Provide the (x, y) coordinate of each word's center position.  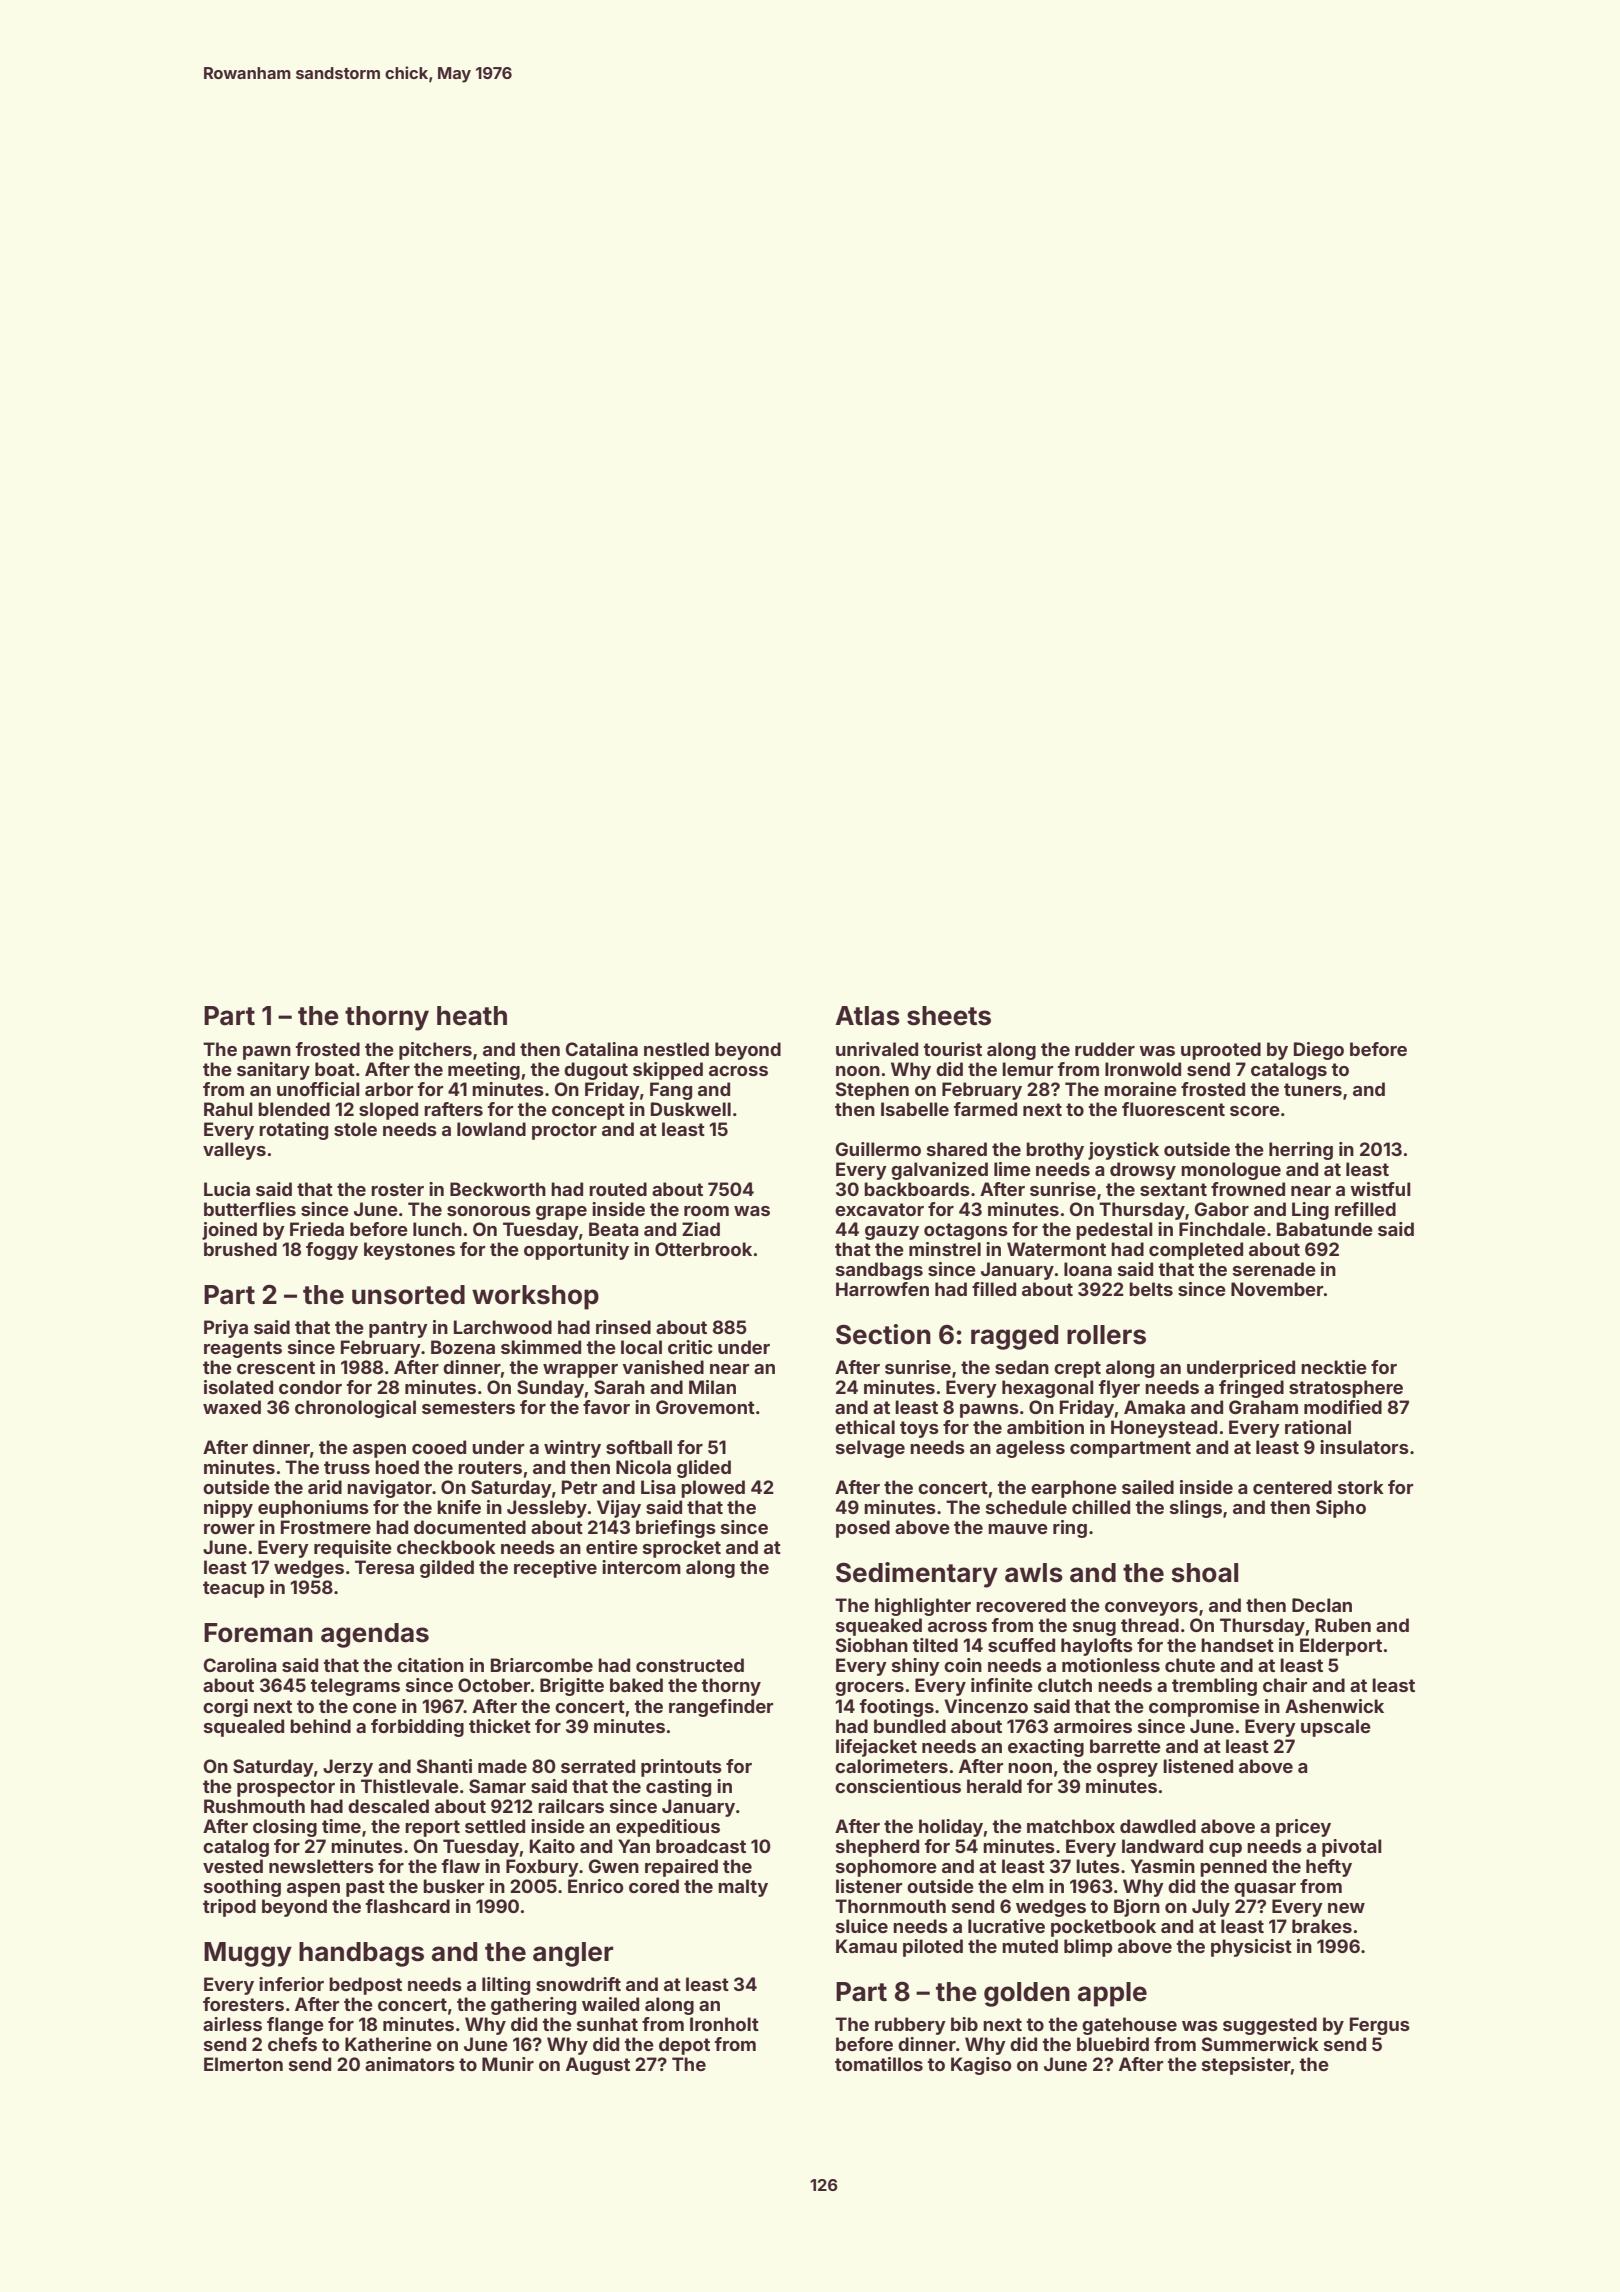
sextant (1173, 1189)
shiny (916, 1667)
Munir (508, 2064)
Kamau (866, 1946)
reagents (243, 1349)
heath (472, 1016)
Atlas (867, 1016)
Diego (1319, 1051)
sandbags (879, 1271)
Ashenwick (1334, 1706)
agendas (375, 1635)
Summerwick (1260, 2044)
